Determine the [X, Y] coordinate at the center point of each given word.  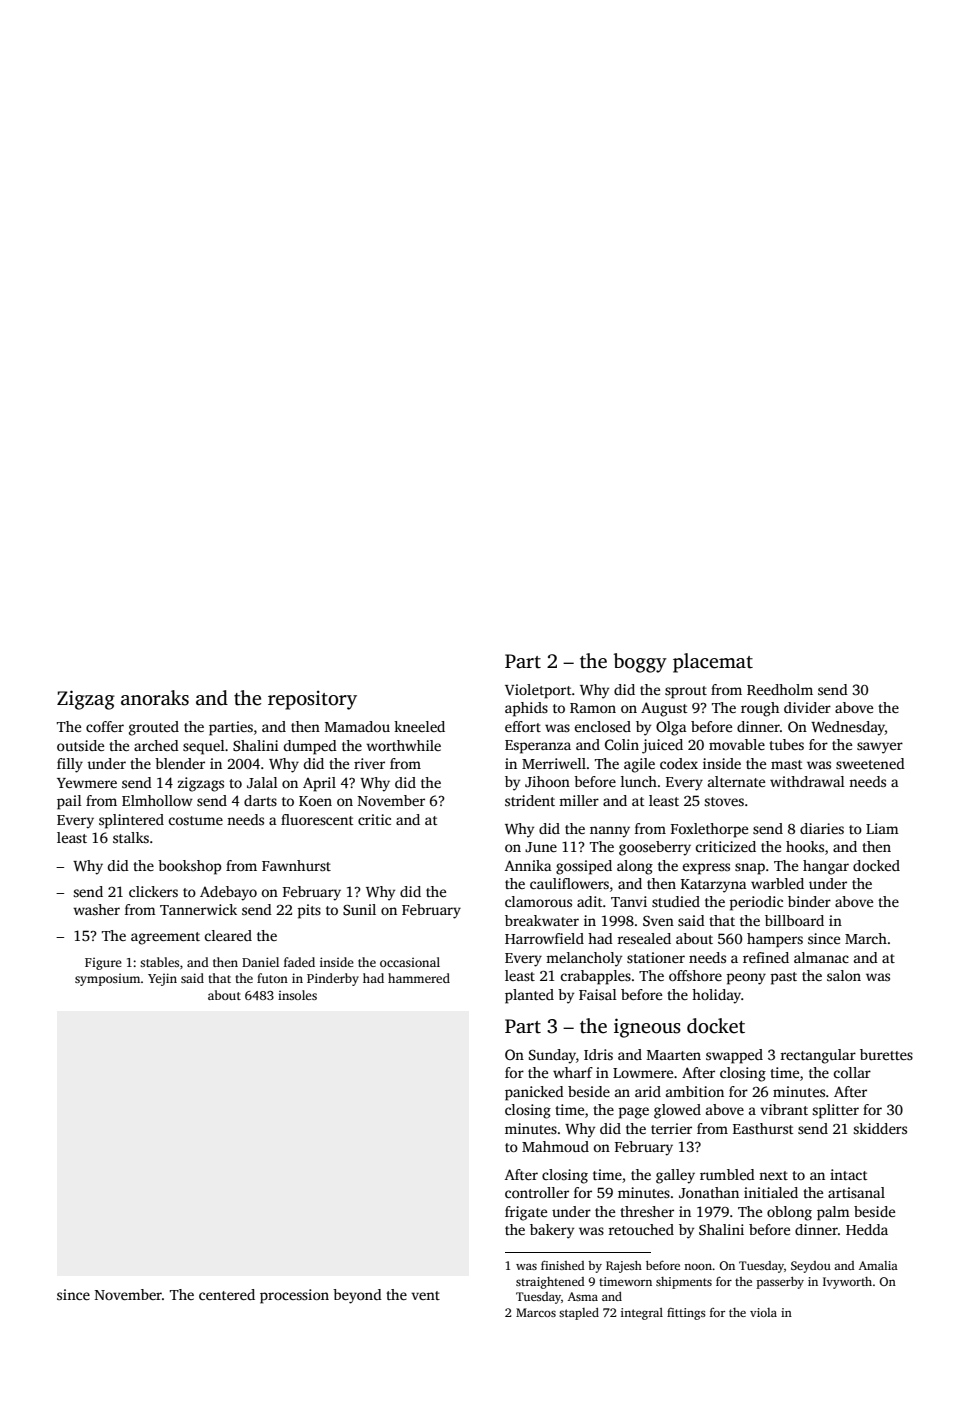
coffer [105, 726]
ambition [695, 1091]
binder [809, 901]
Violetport [538, 691]
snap [750, 869]
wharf [573, 1072]
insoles [297, 995]
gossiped [584, 867]
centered [227, 1294]
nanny [610, 832]
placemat [713, 663]
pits [309, 911]
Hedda [867, 1229]
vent [425, 1295]
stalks [131, 837]
